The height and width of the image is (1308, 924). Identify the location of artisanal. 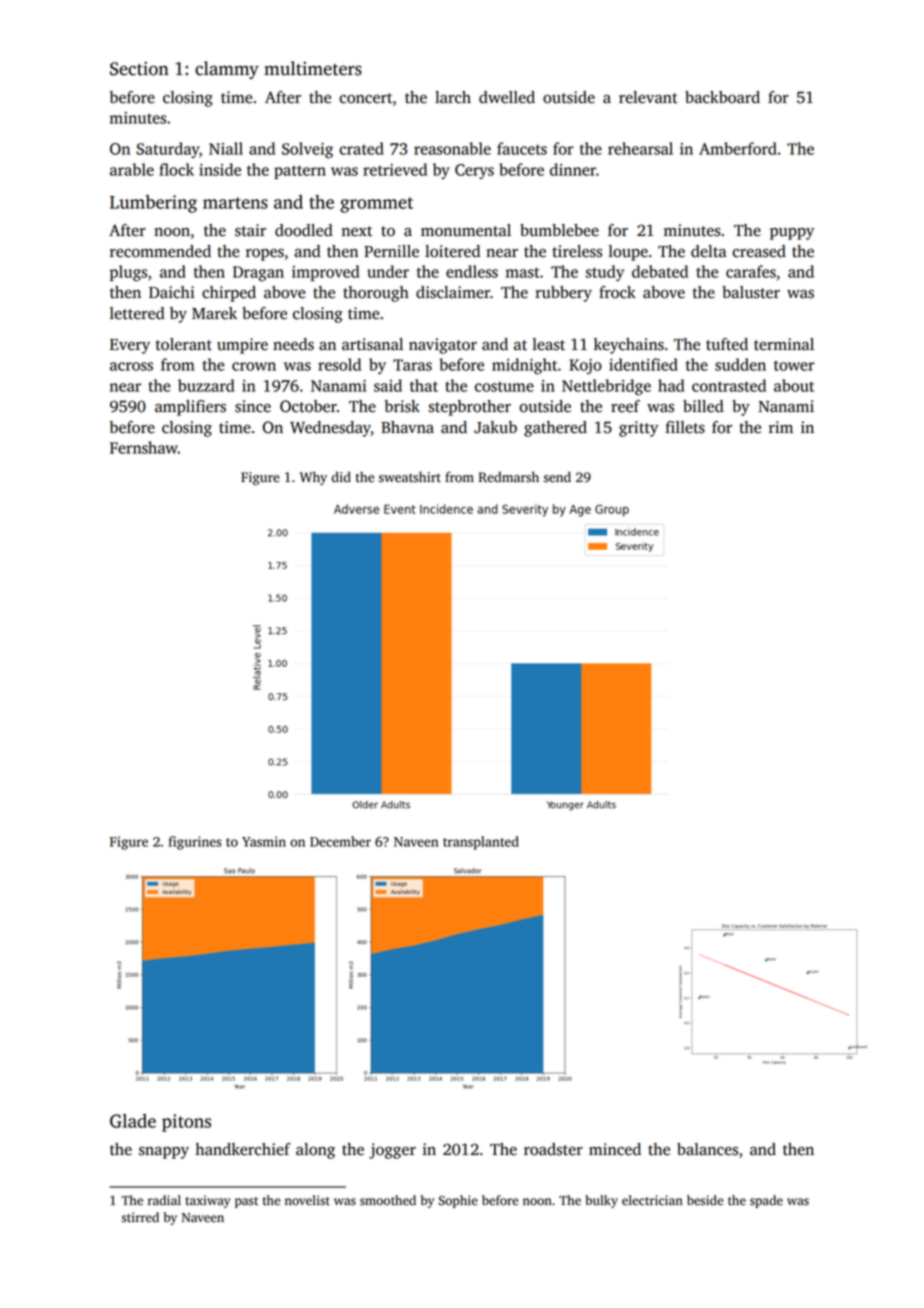
(372, 344).
